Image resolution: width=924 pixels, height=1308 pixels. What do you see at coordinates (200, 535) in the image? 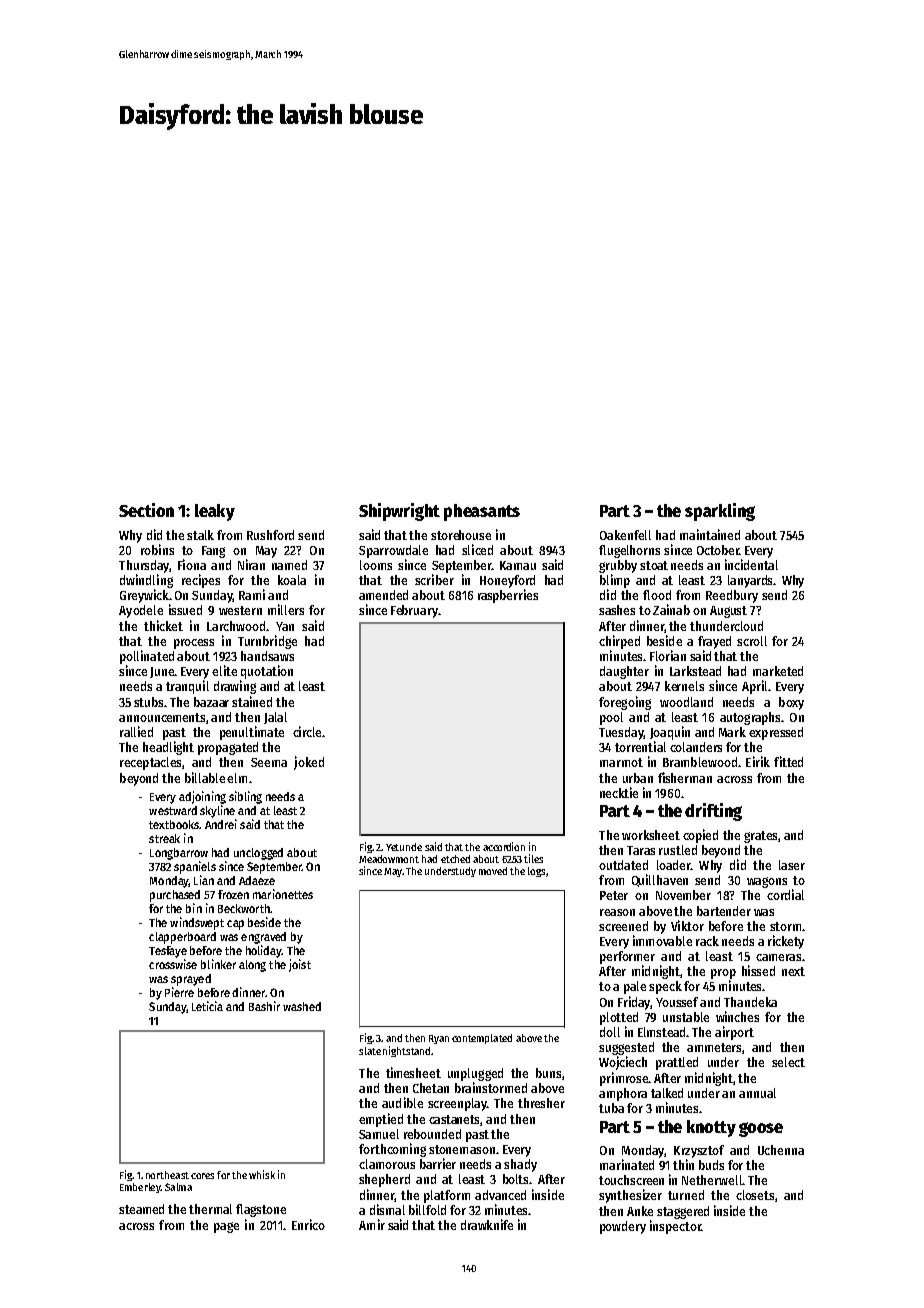
I see `stalk` at bounding box center [200, 535].
